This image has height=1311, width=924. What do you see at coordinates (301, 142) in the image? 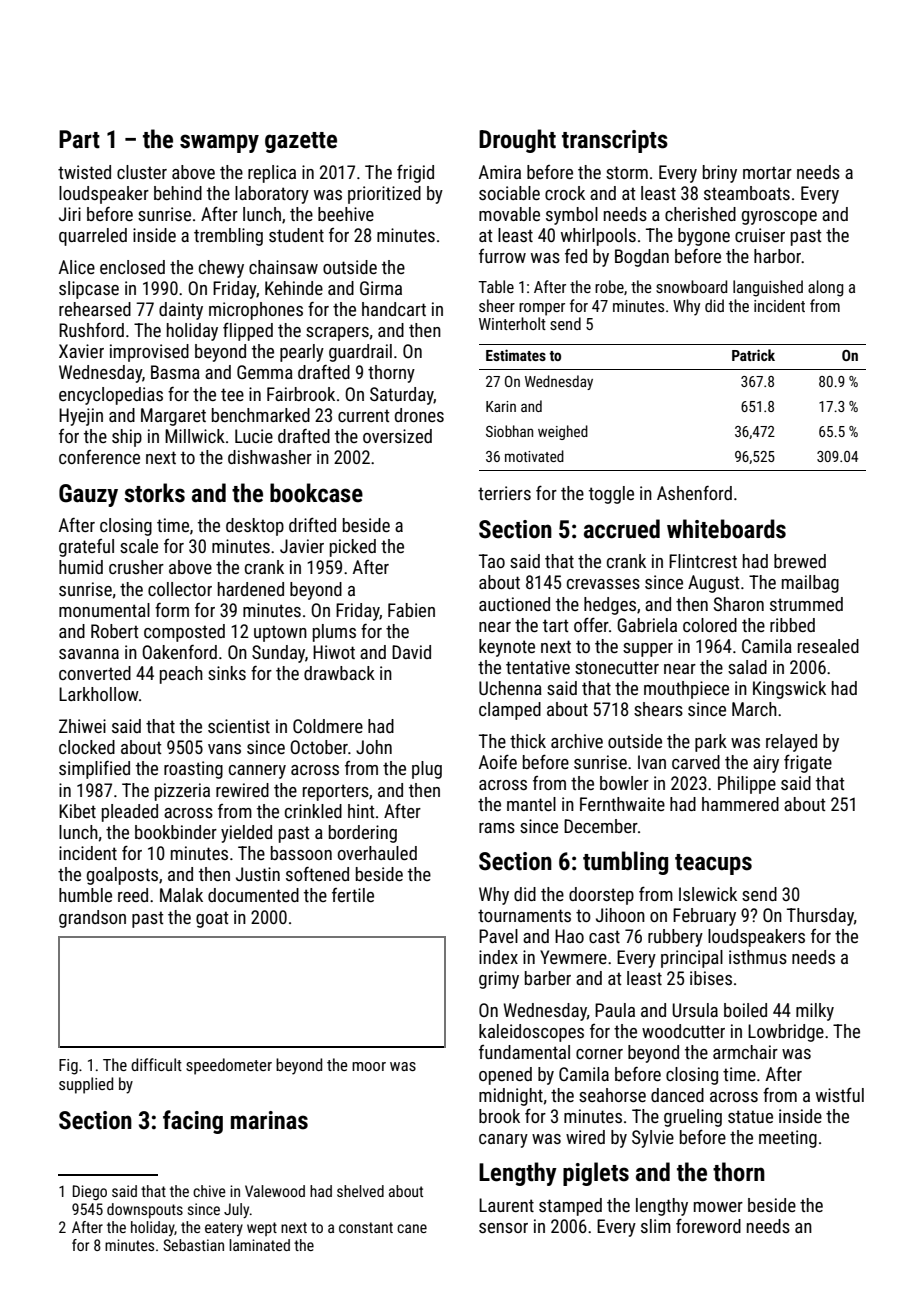
I see `gazette` at bounding box center [301, 142].
